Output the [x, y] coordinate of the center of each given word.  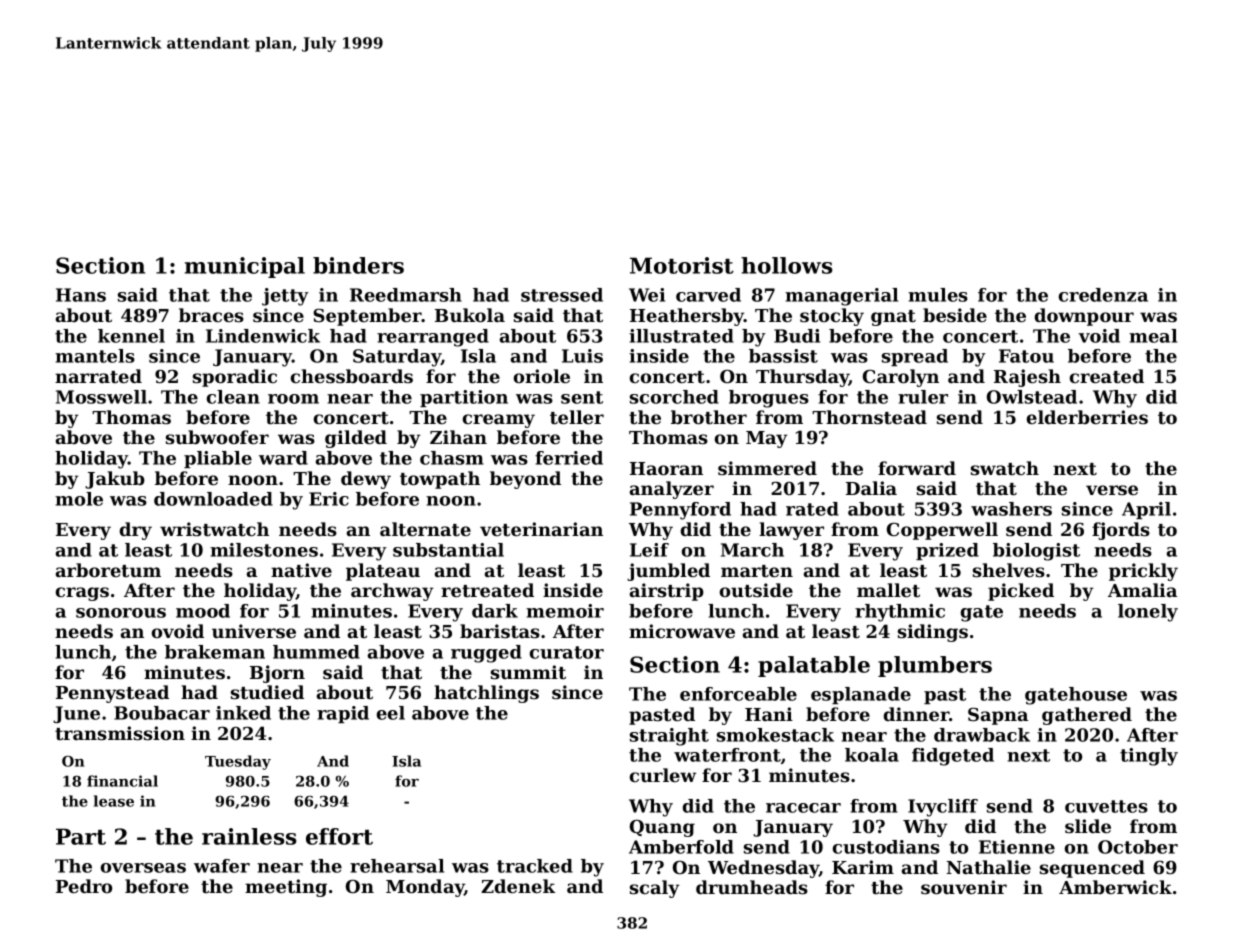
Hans [81, 295]
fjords [1121, 531]
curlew [663, 775]
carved [708, 295]
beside [955, 315]
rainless [249, 836]
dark [495, 611]
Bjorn [277, 674]
